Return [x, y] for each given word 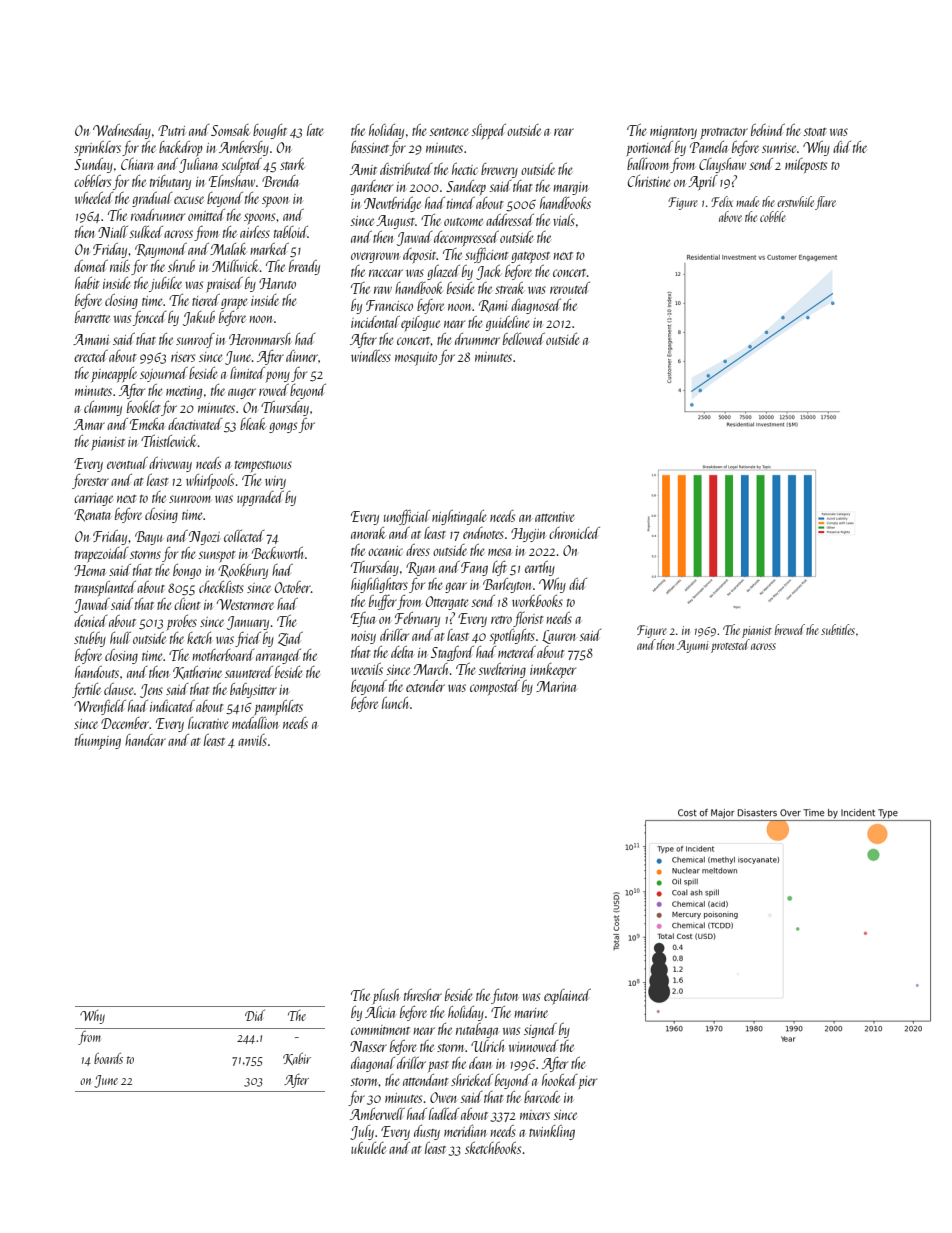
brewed [790, 629]
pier [588, 1082]
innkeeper [553, 670]
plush [385, 997]
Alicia [380, 1012]
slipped [488, 132]
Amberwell [377, 1114]
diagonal [373, 1064]
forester [90, 481]
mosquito [416, 359]
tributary [170, 182]
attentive [555, 517]
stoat [815, 132]
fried [248, 639]
